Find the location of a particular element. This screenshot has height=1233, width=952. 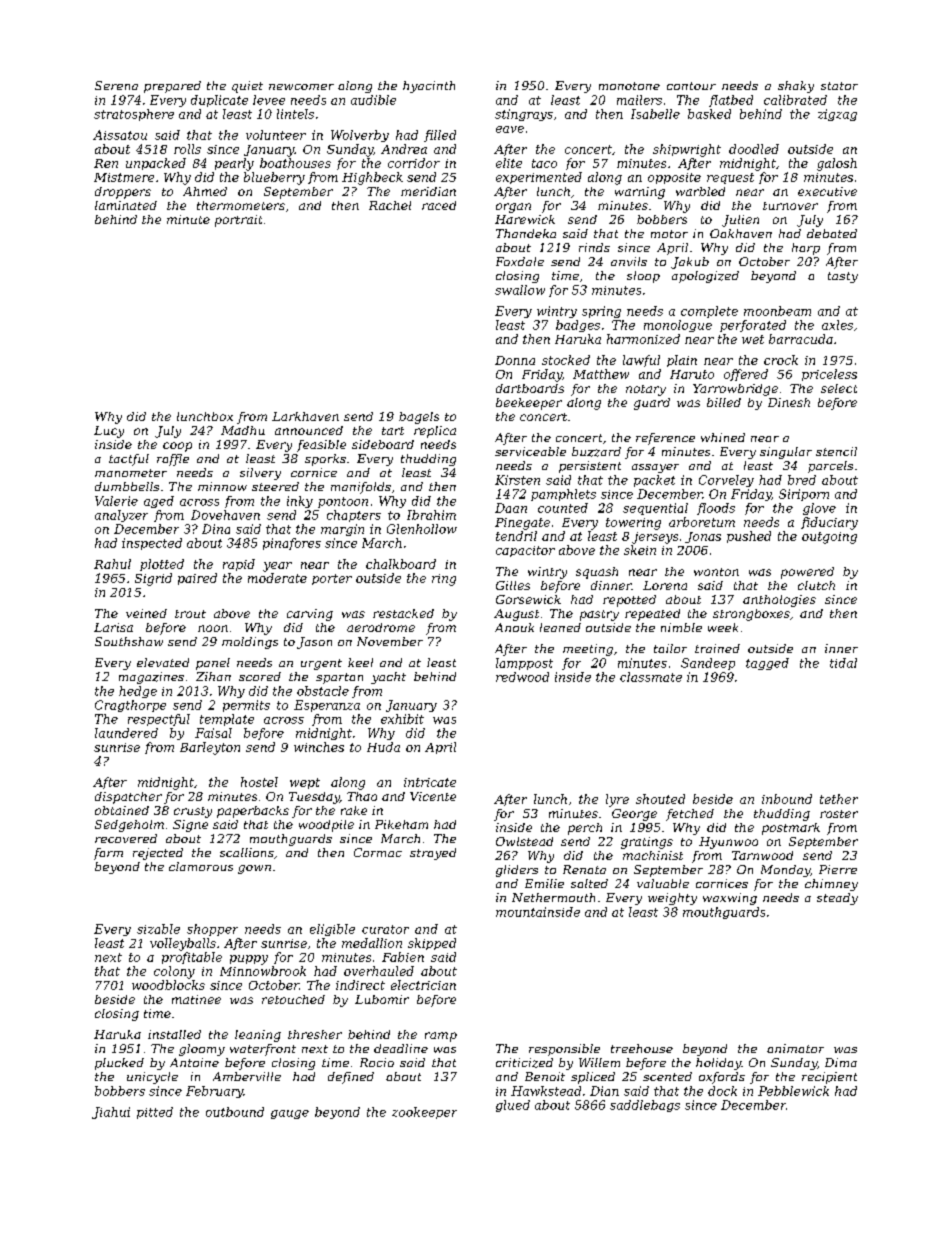

stingrays is located at coordinates (524, 115).
